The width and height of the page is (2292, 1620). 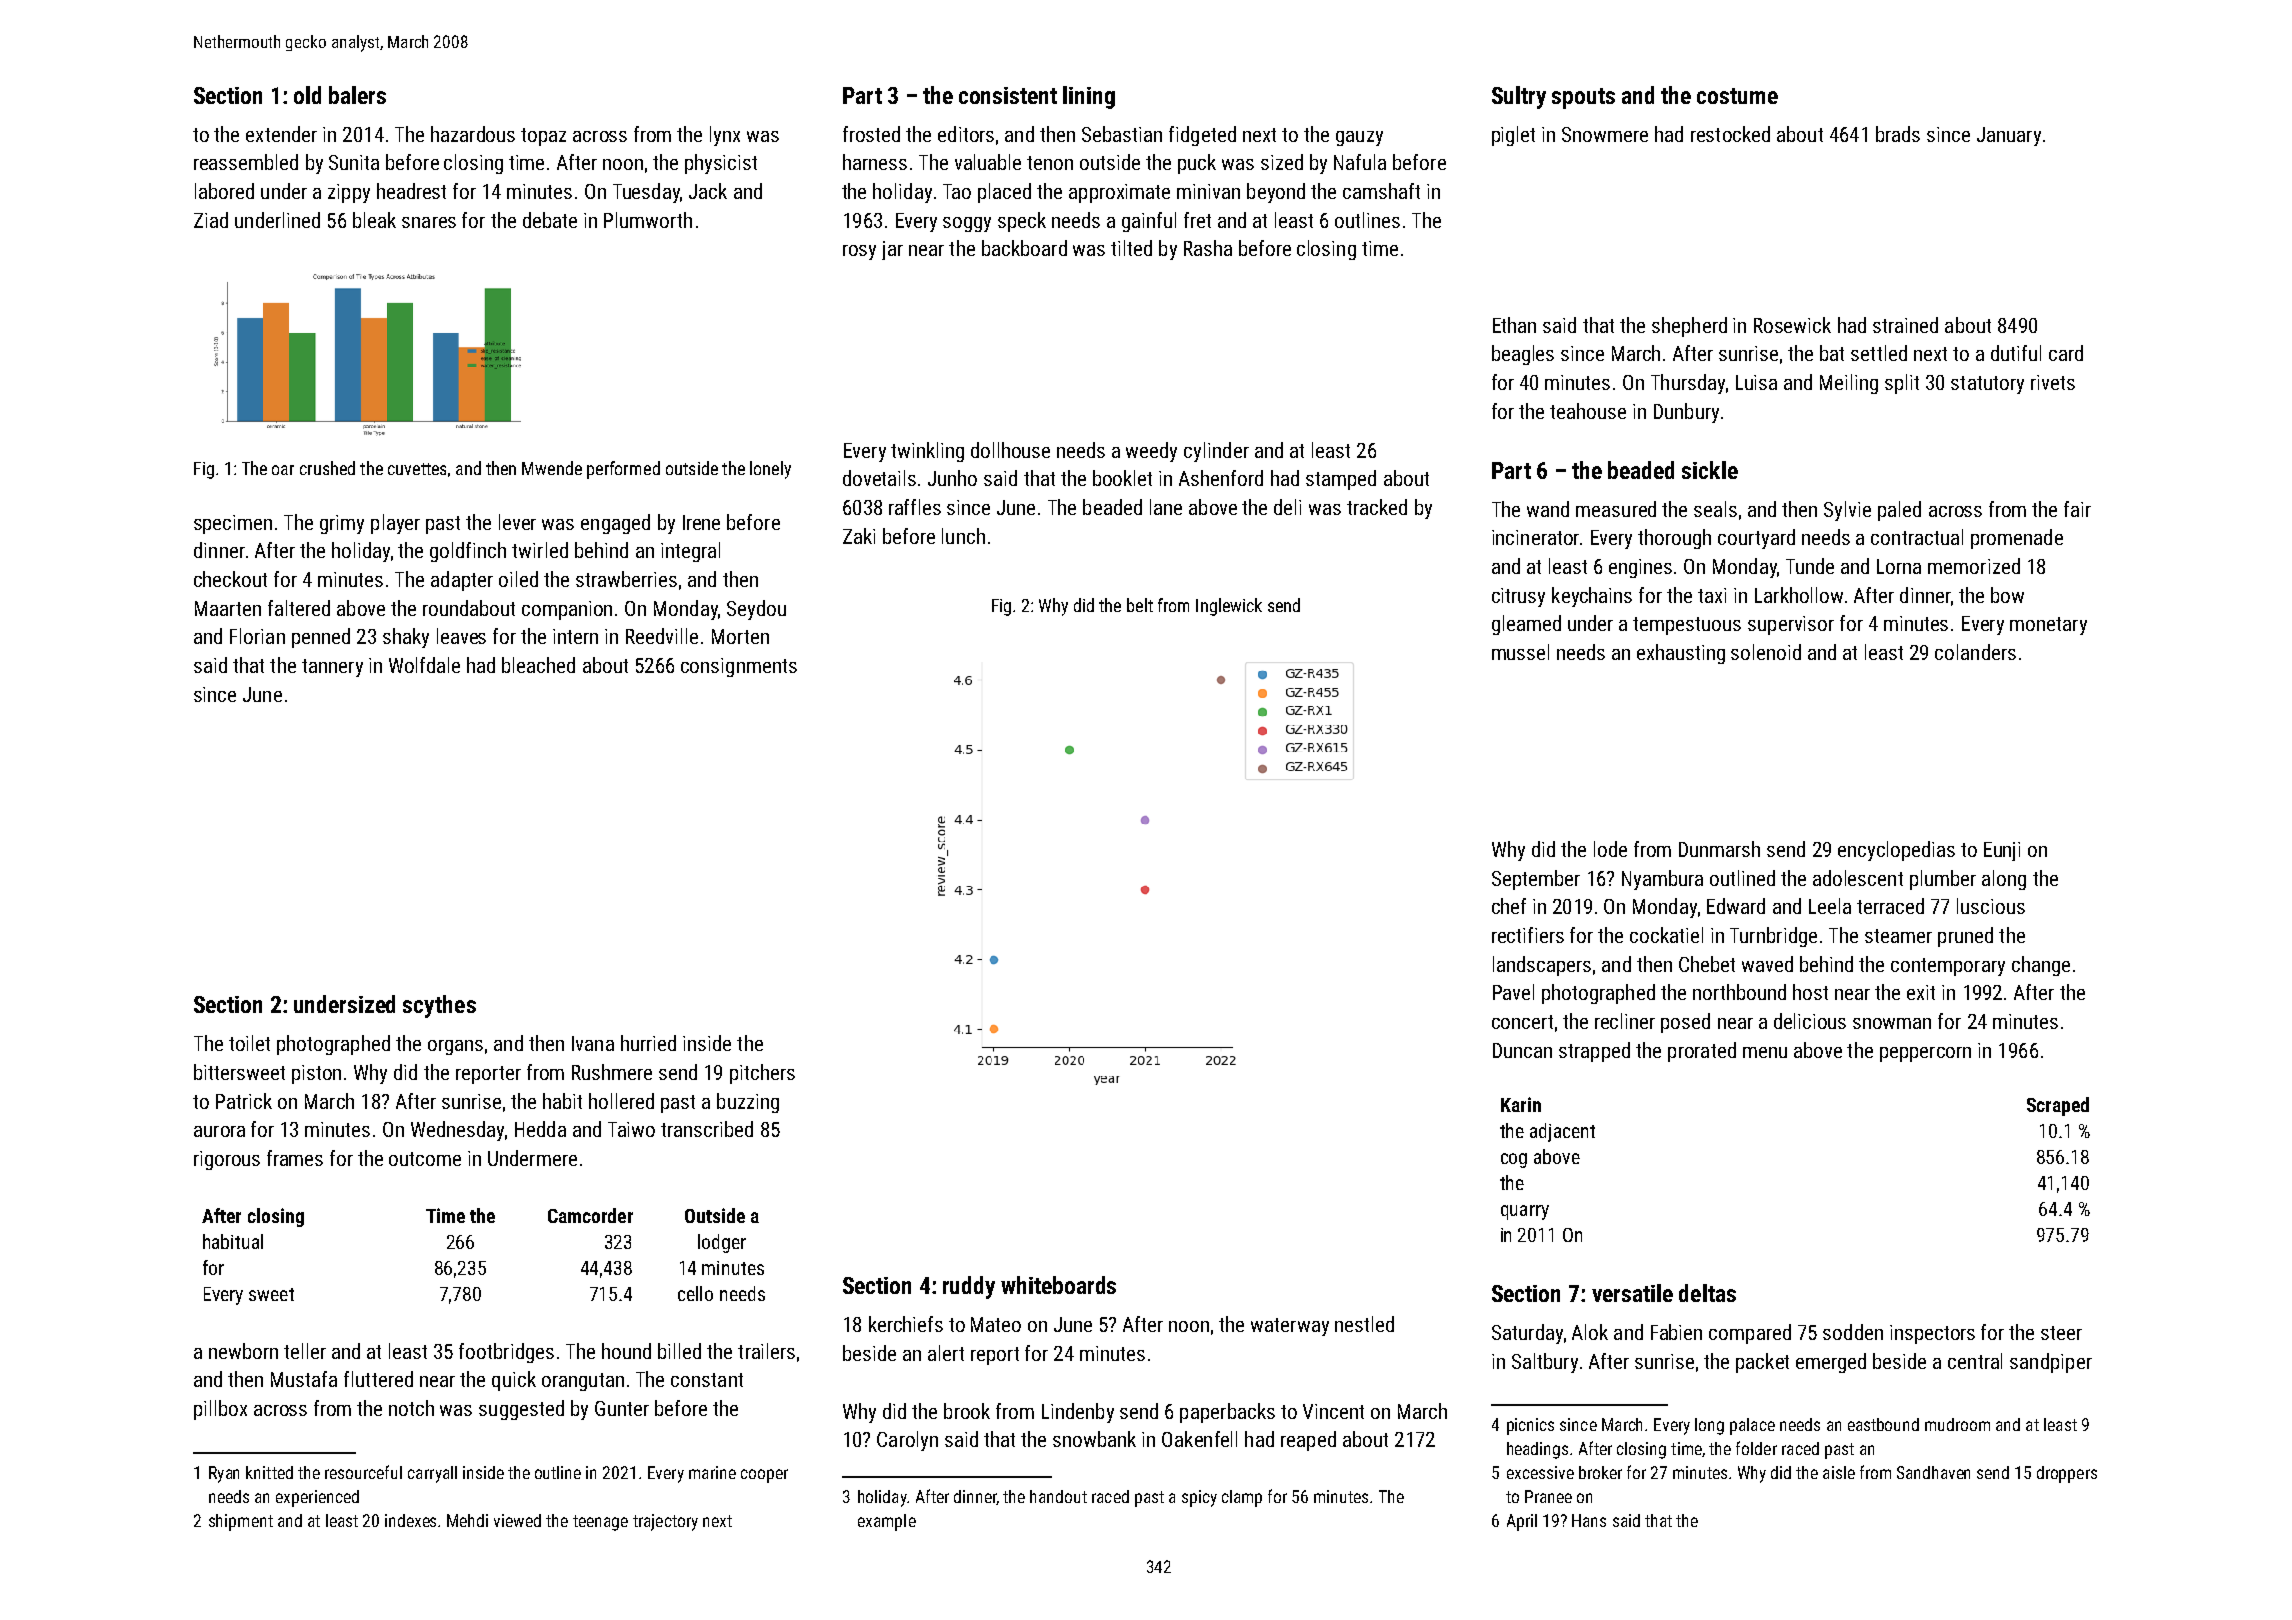 I want to click on Leela, so click(x=1830, y=906).
